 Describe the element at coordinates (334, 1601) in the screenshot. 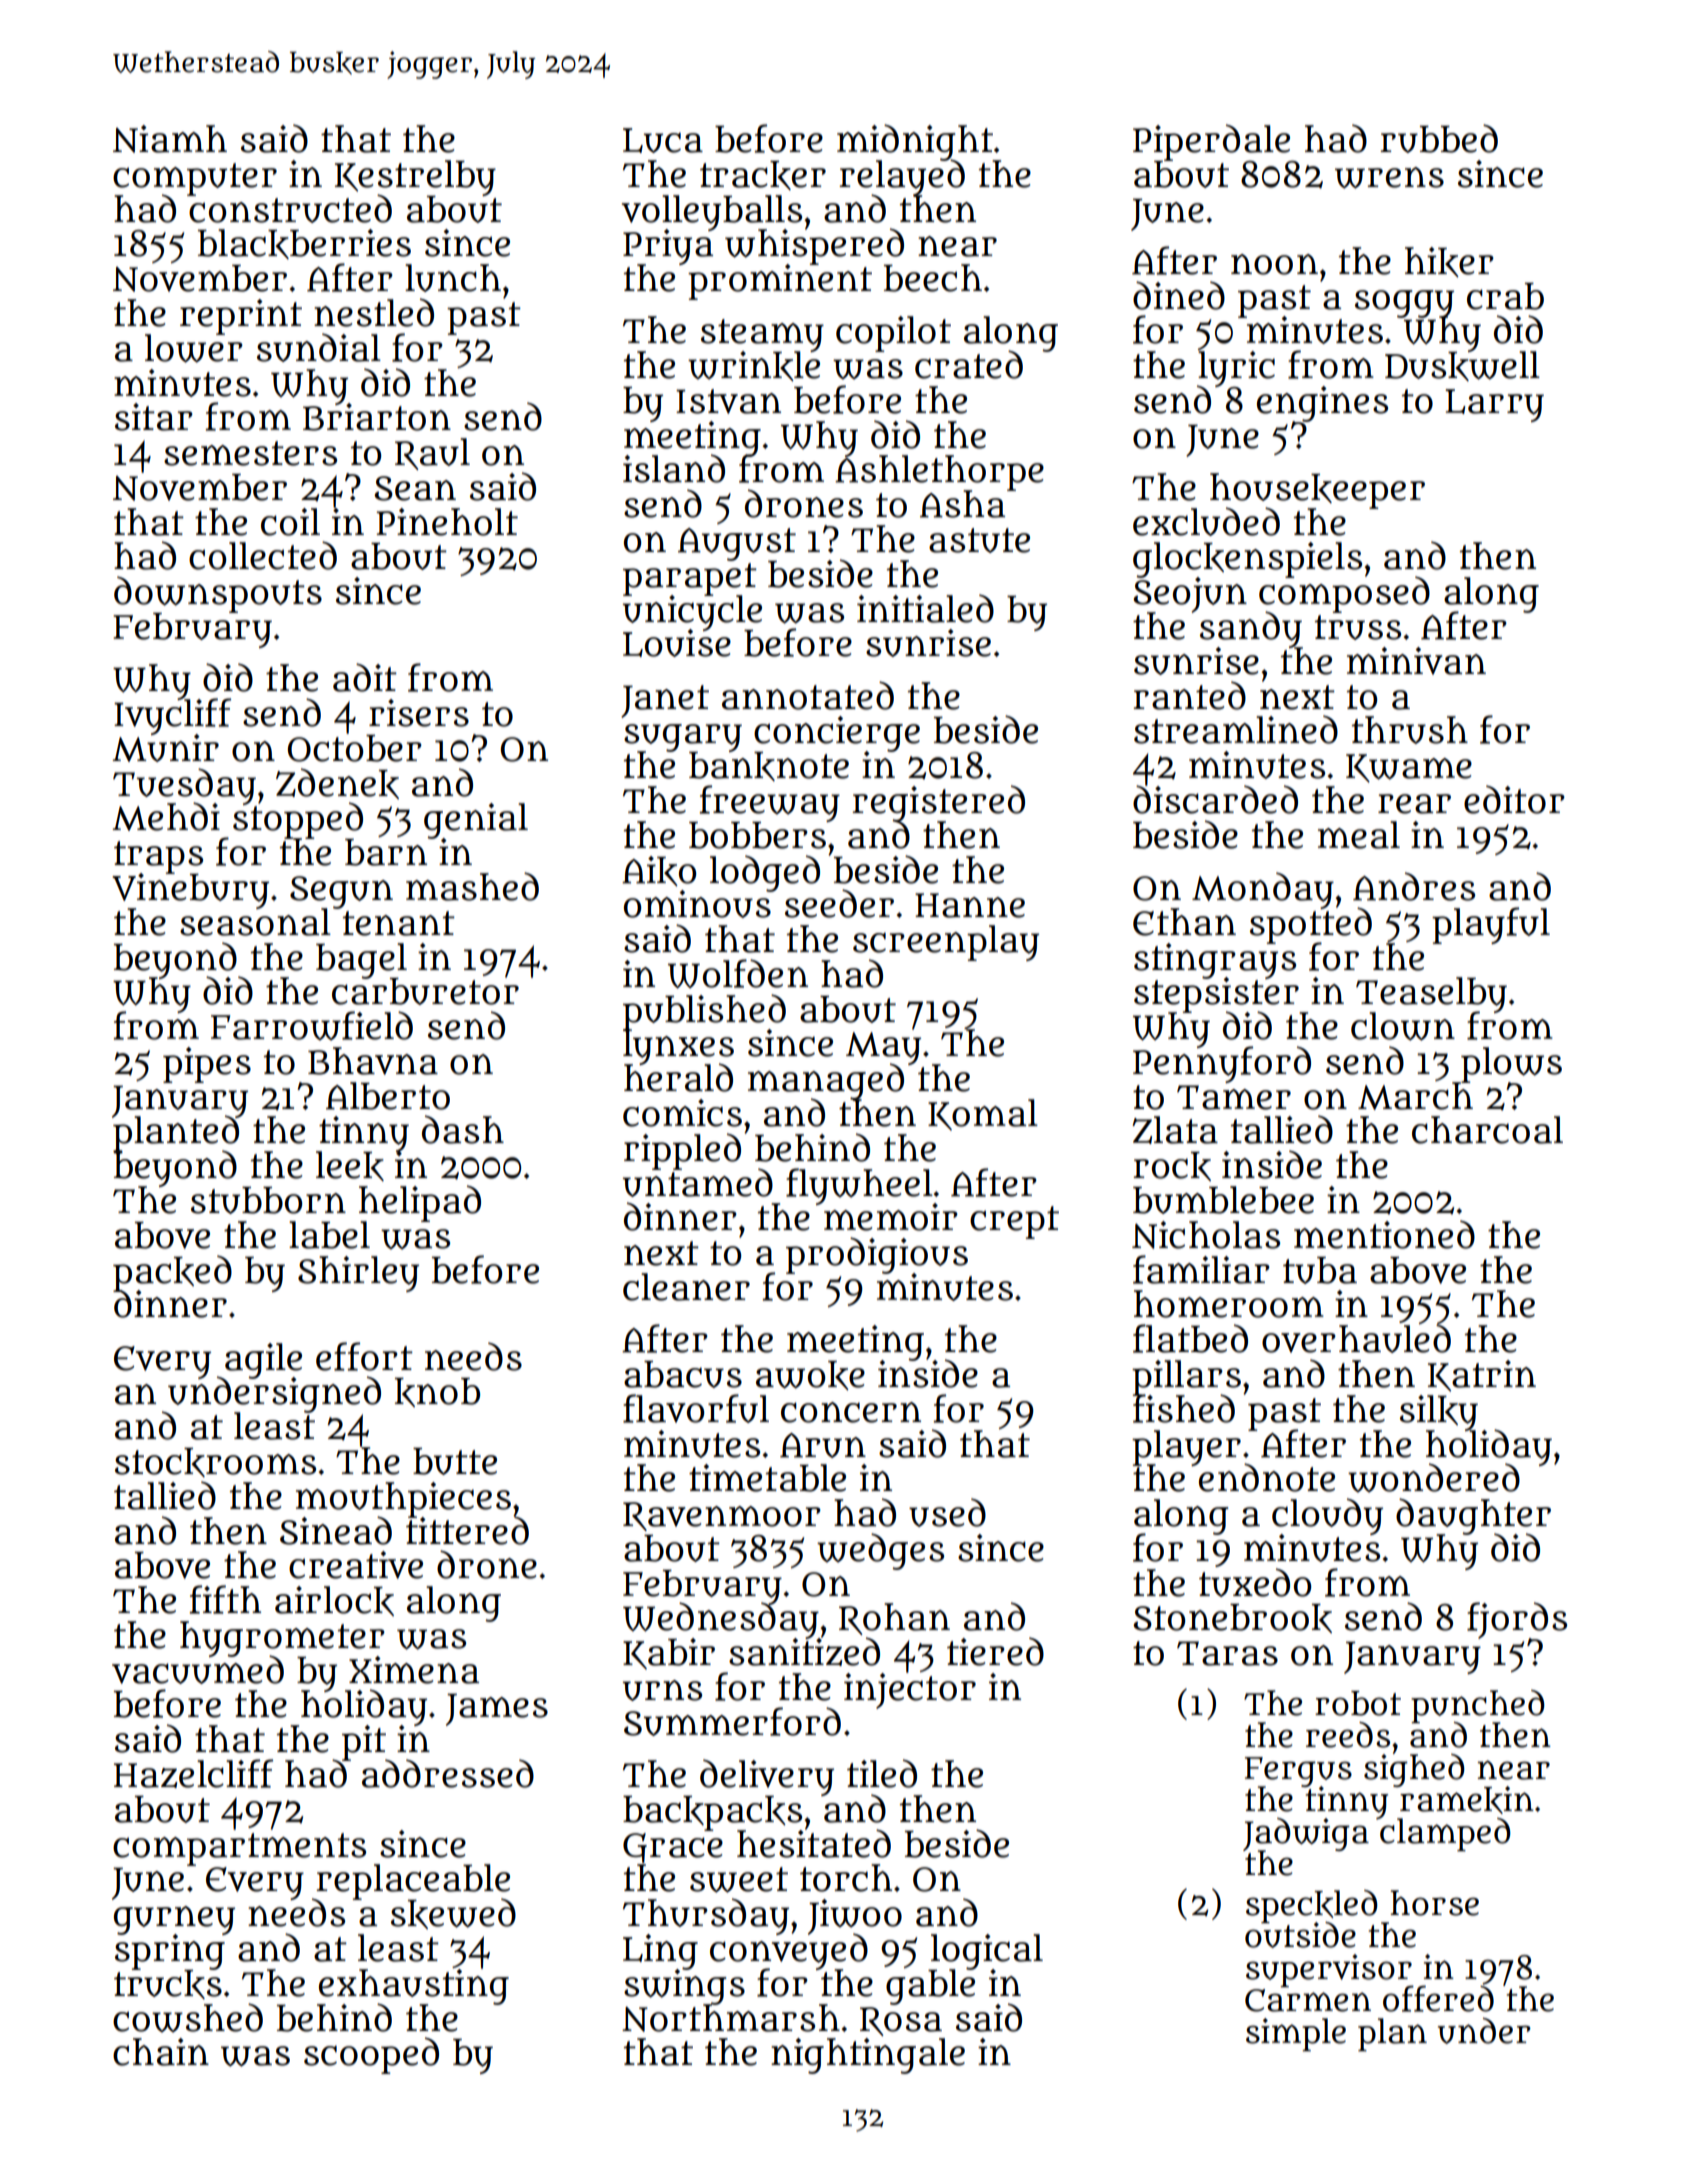

I see `airlock` at that location.
